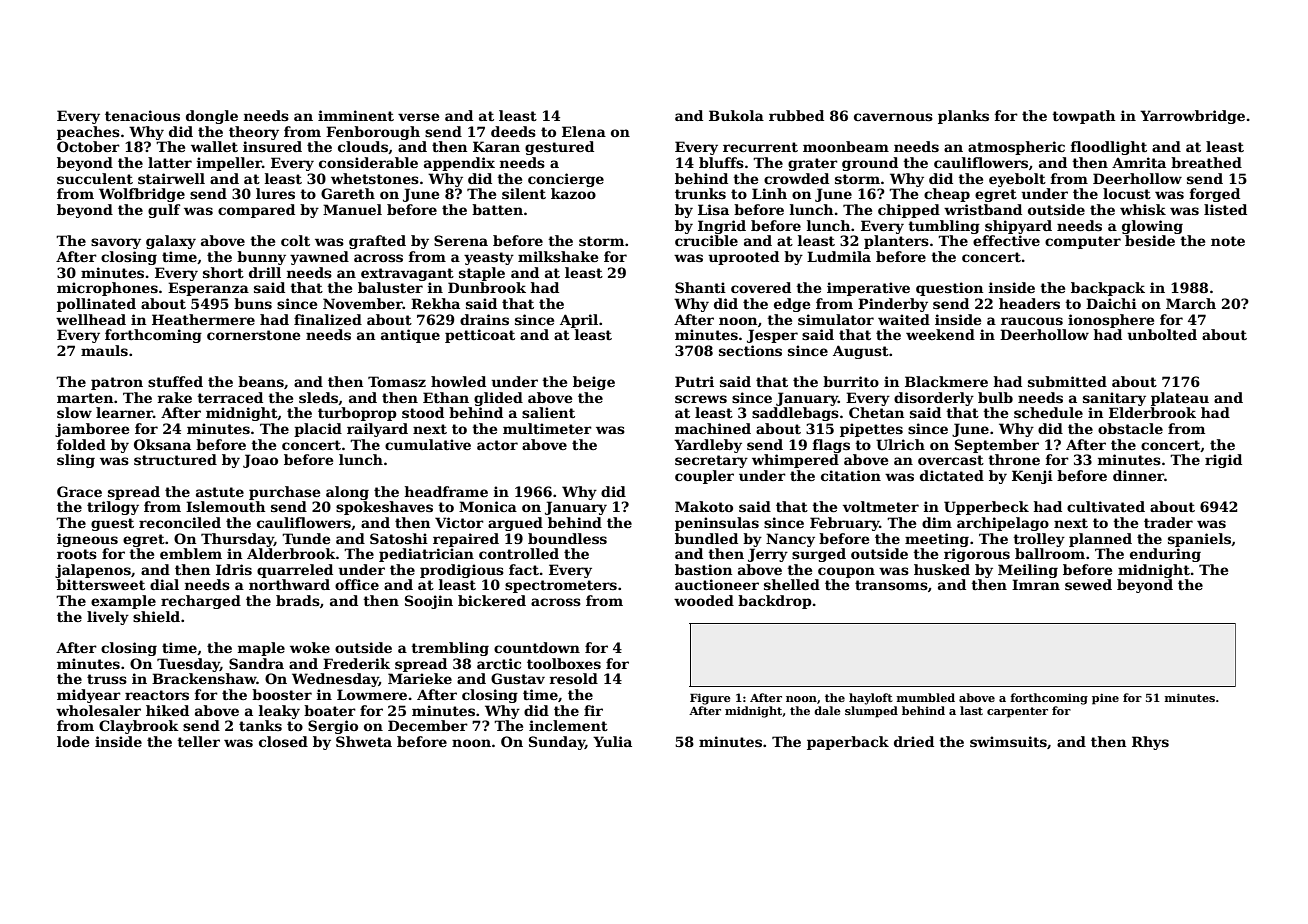 Image resolution: width=1308 pixels, height=924 pixels. I want to click on wellhead, so click(91, 319).
